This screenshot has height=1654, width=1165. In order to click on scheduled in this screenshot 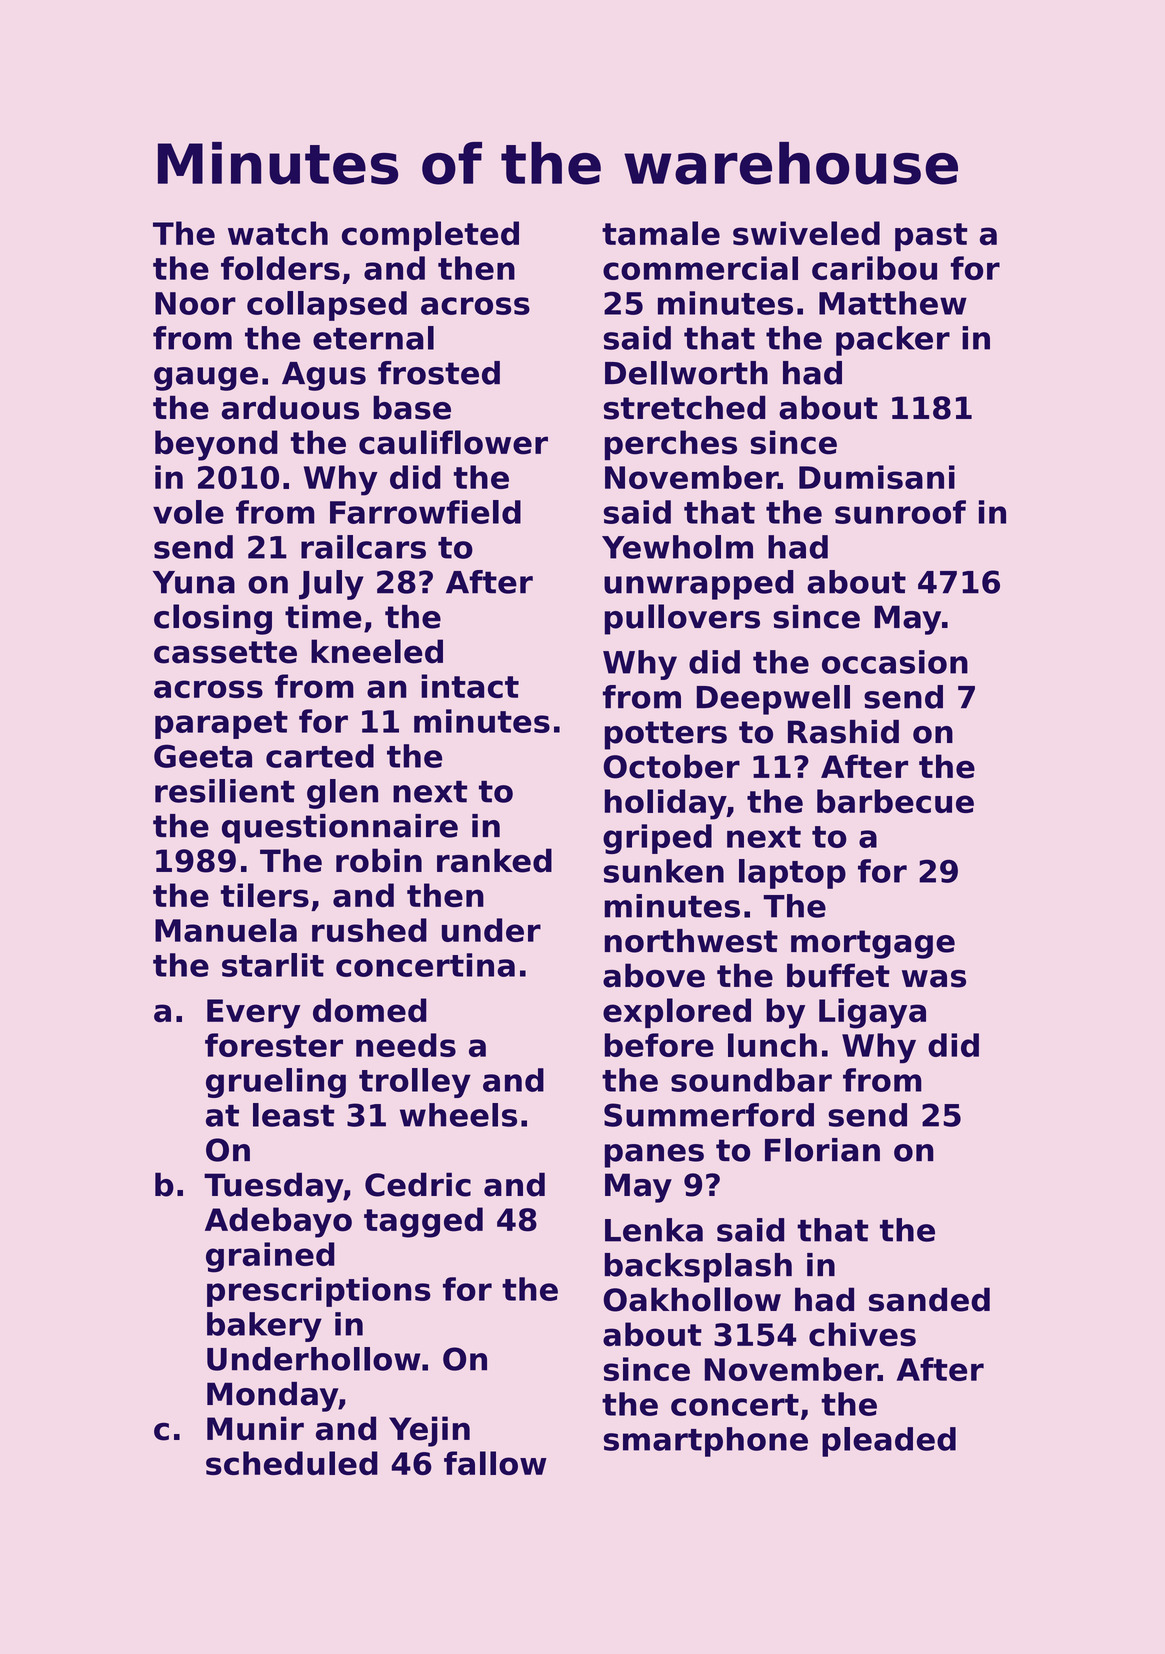, I will do `click(292, 1463)`.
